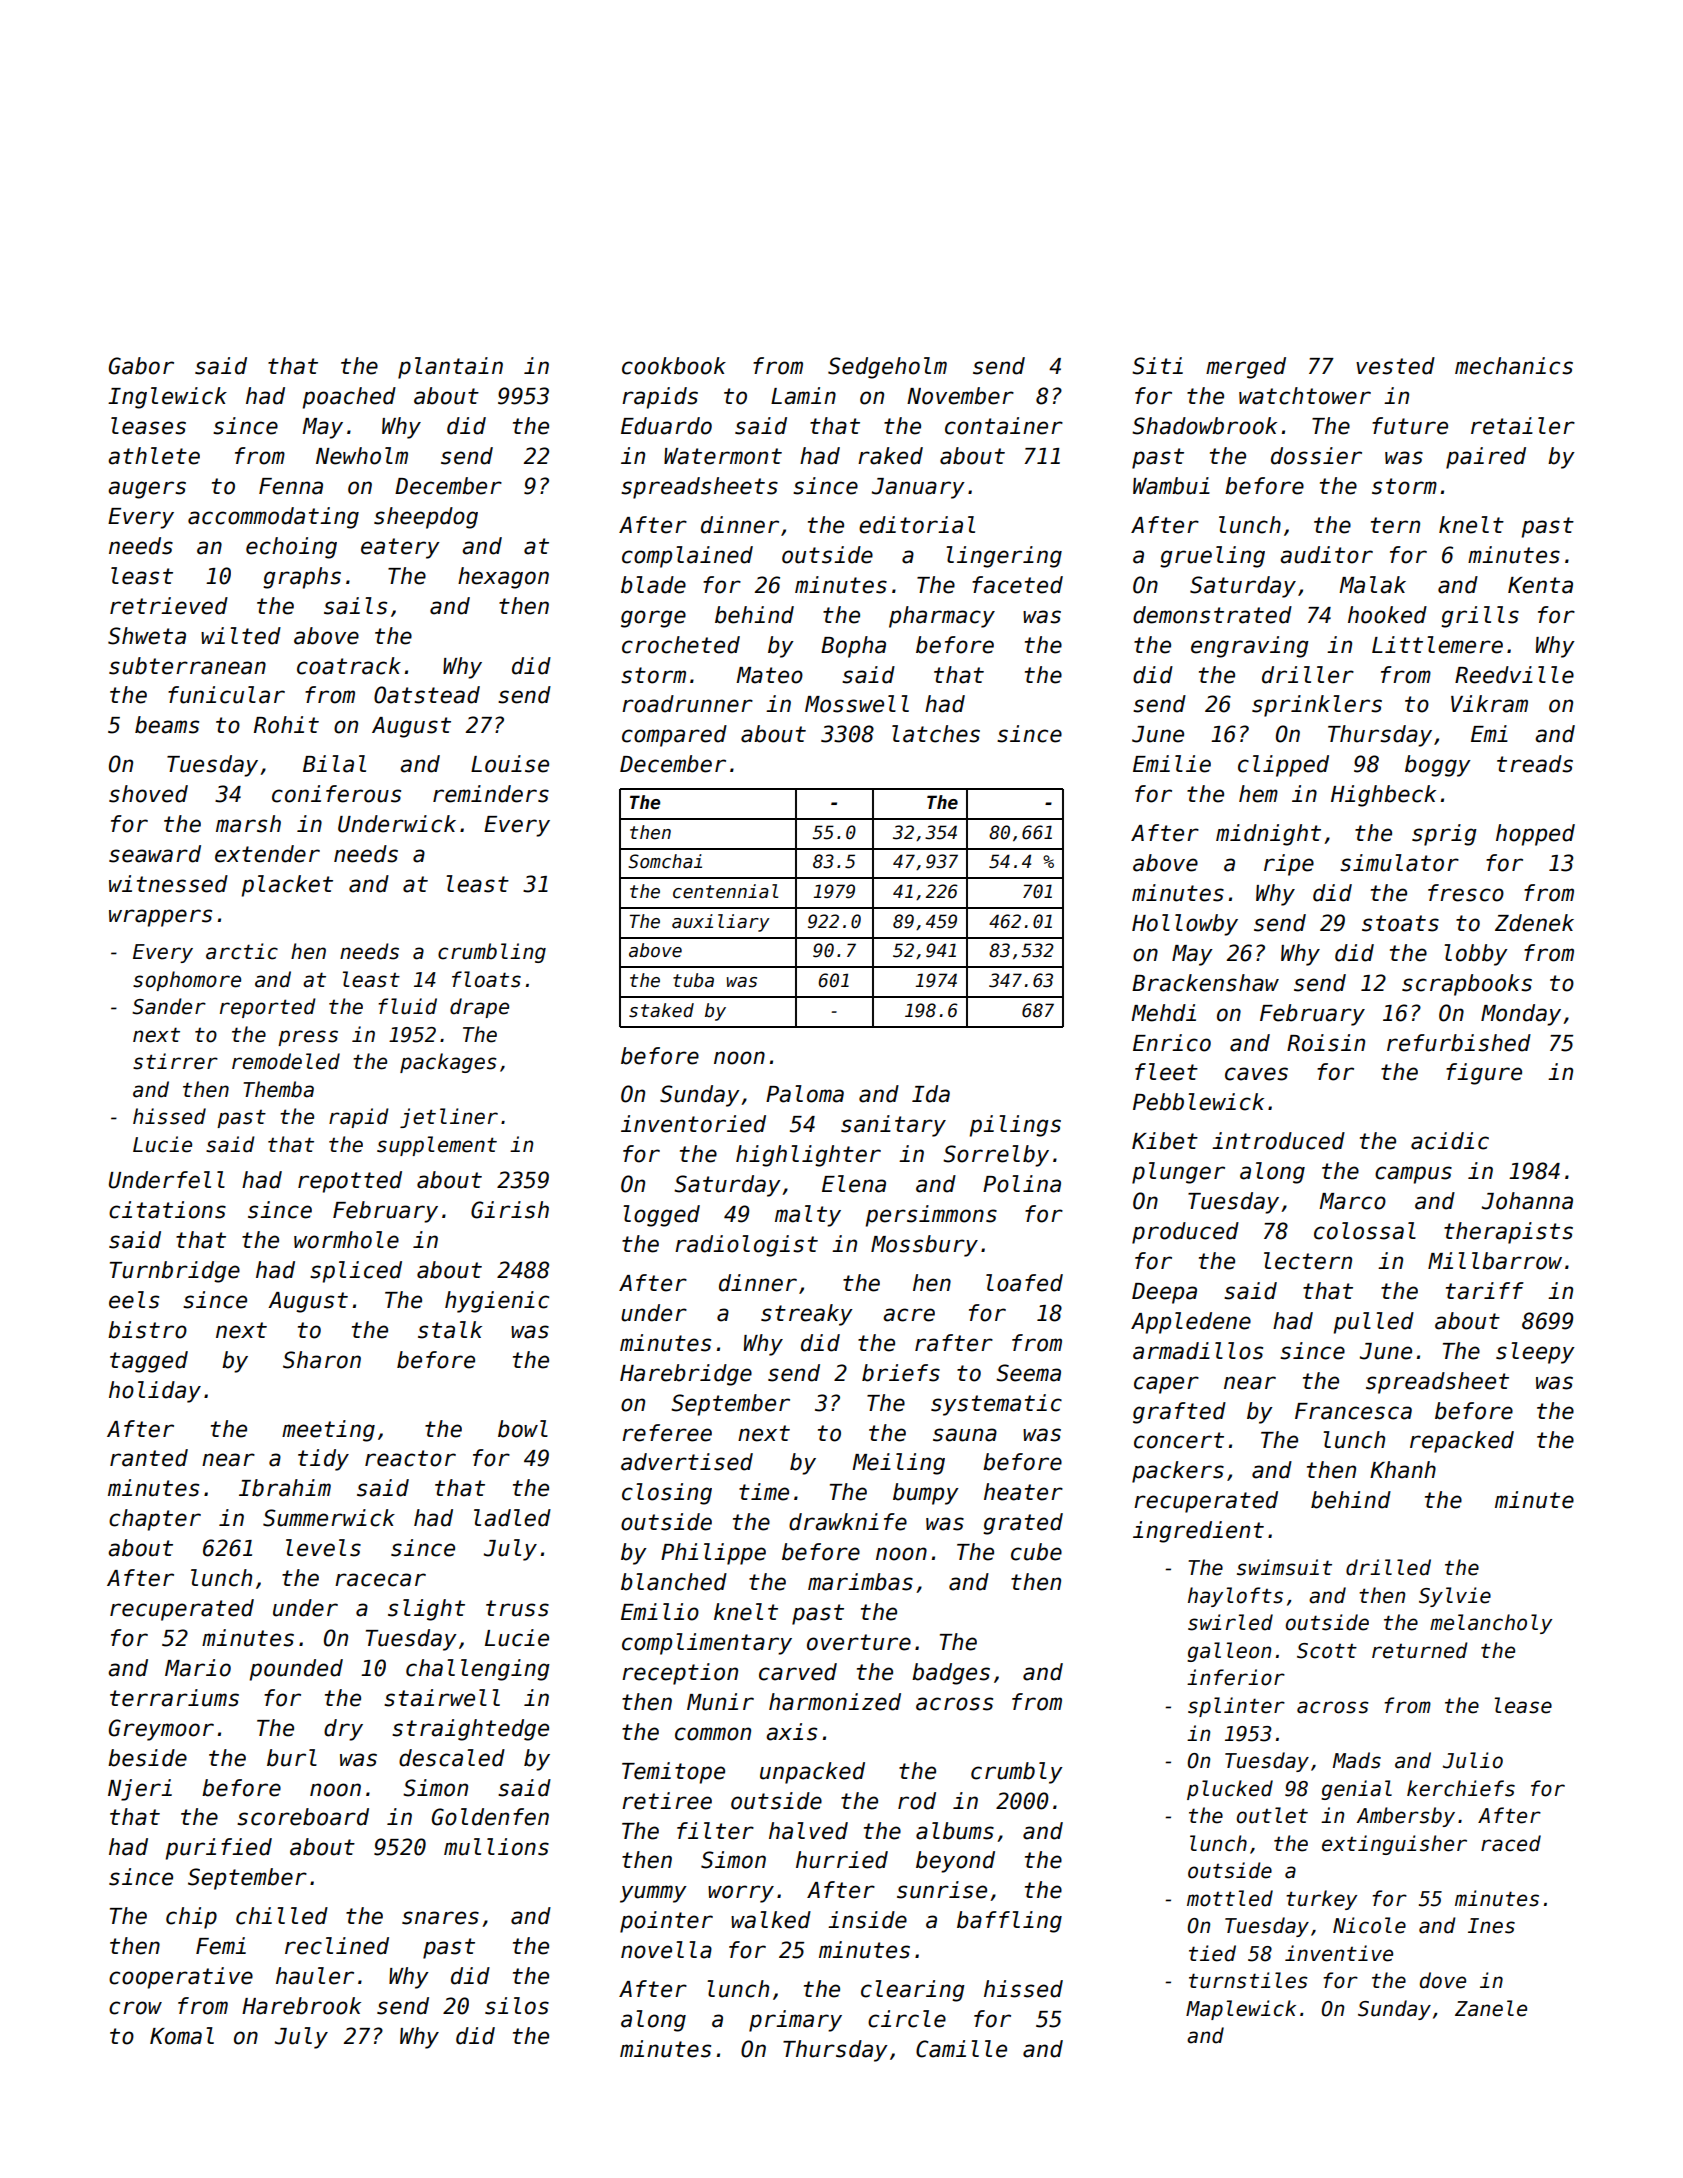 The image size is (1683, 2178). What do you see at coordinates (1246, 368) in the screenshot?
I see `merged` at bounding box center [1246, 368].
